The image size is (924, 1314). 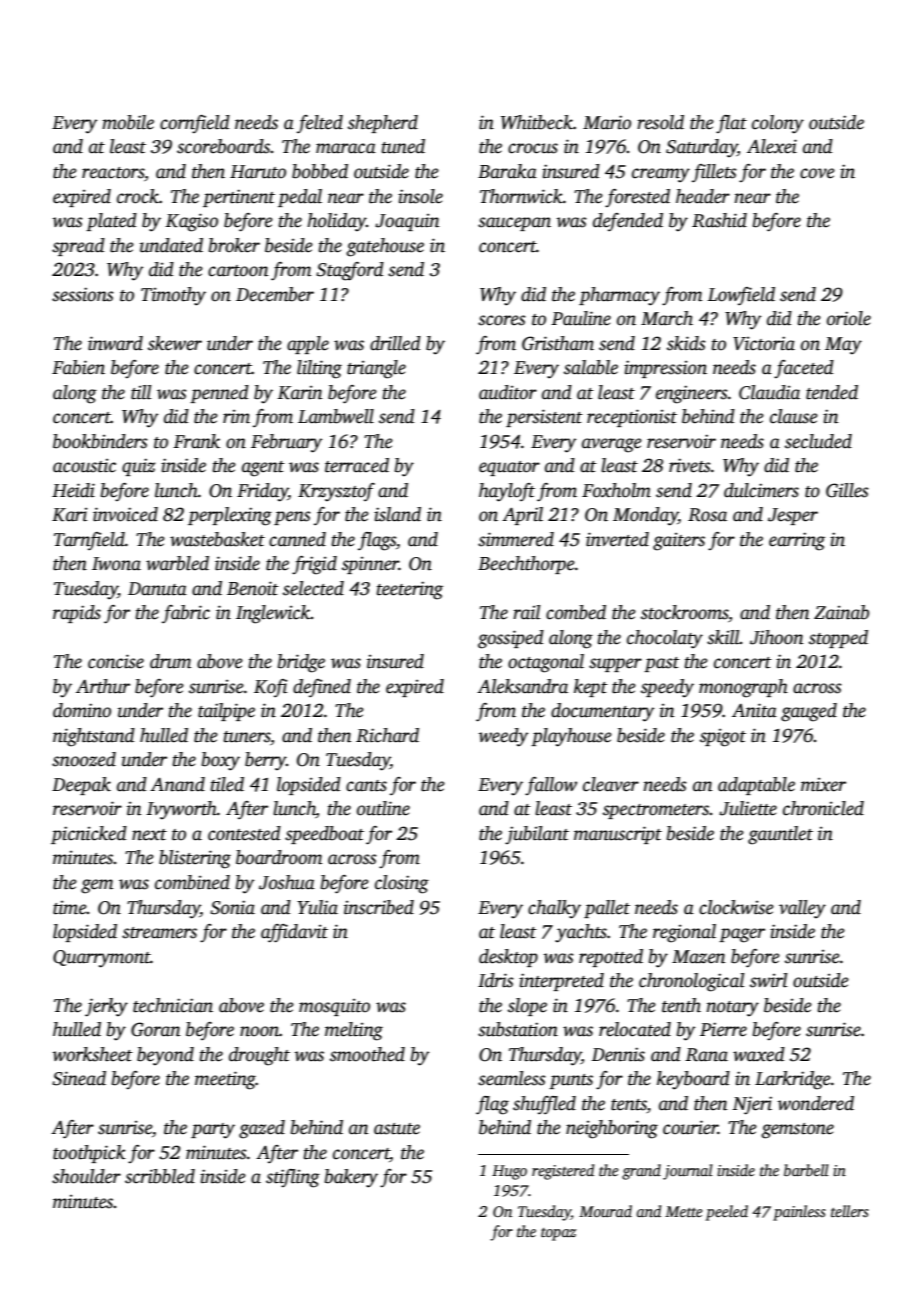 I want to click on worksheet, so click(x=93, y=1054).
